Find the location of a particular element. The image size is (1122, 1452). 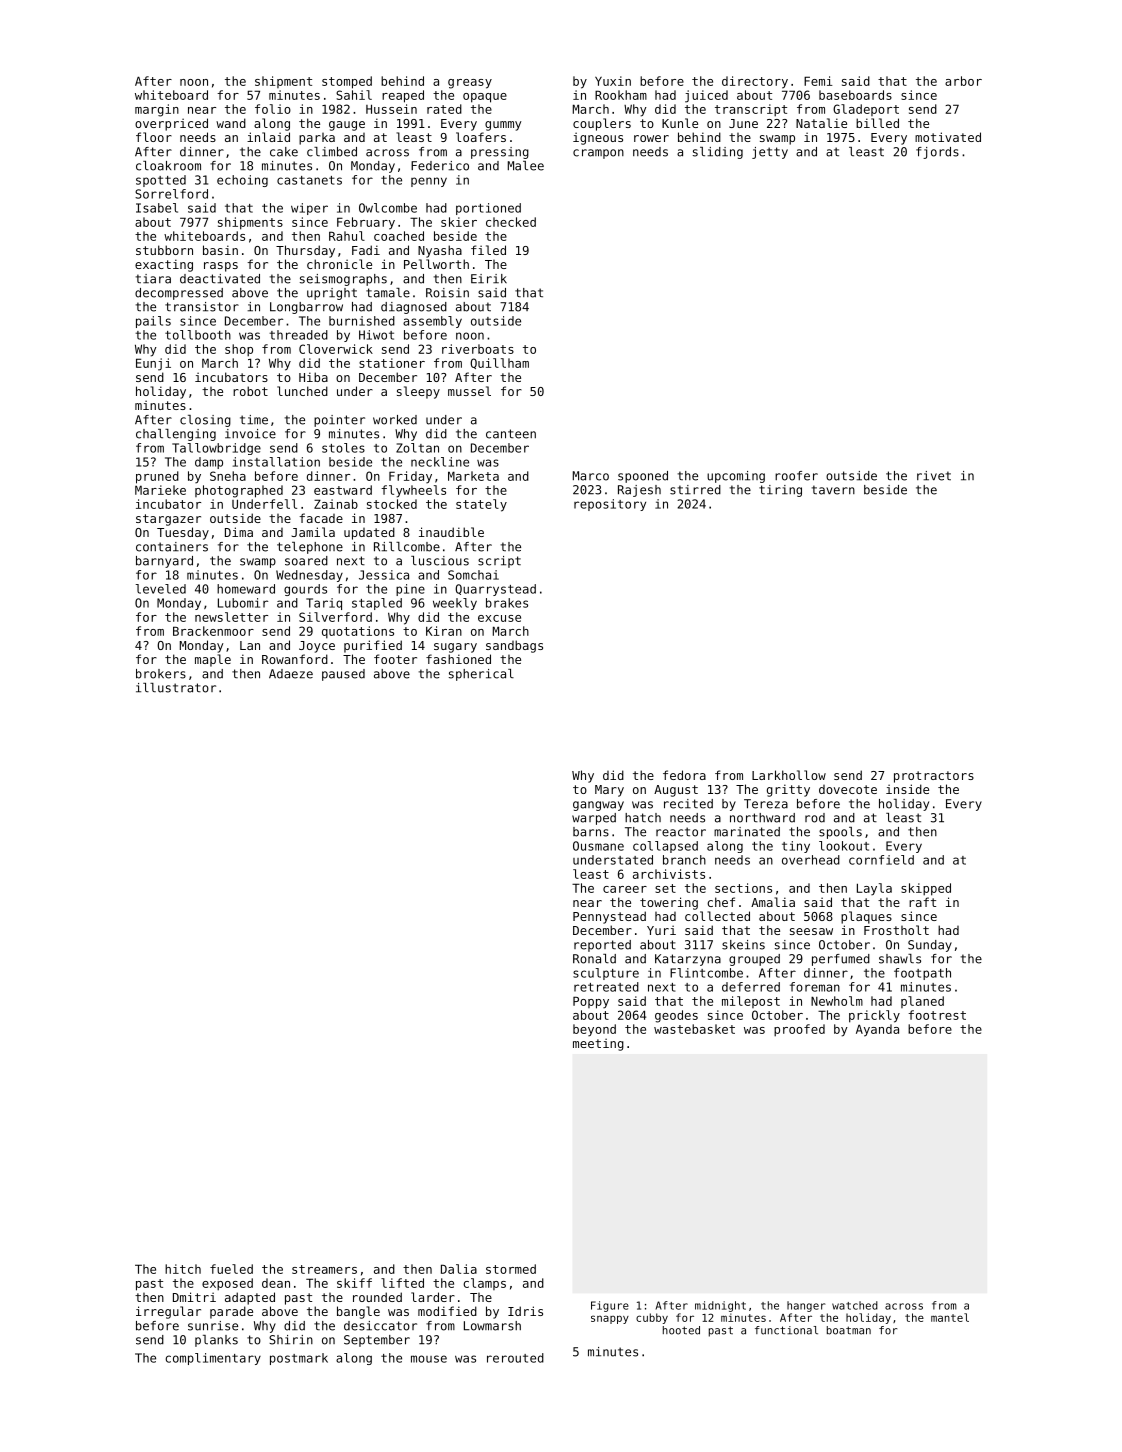

midnight is located at coordinates (720, 1306).
